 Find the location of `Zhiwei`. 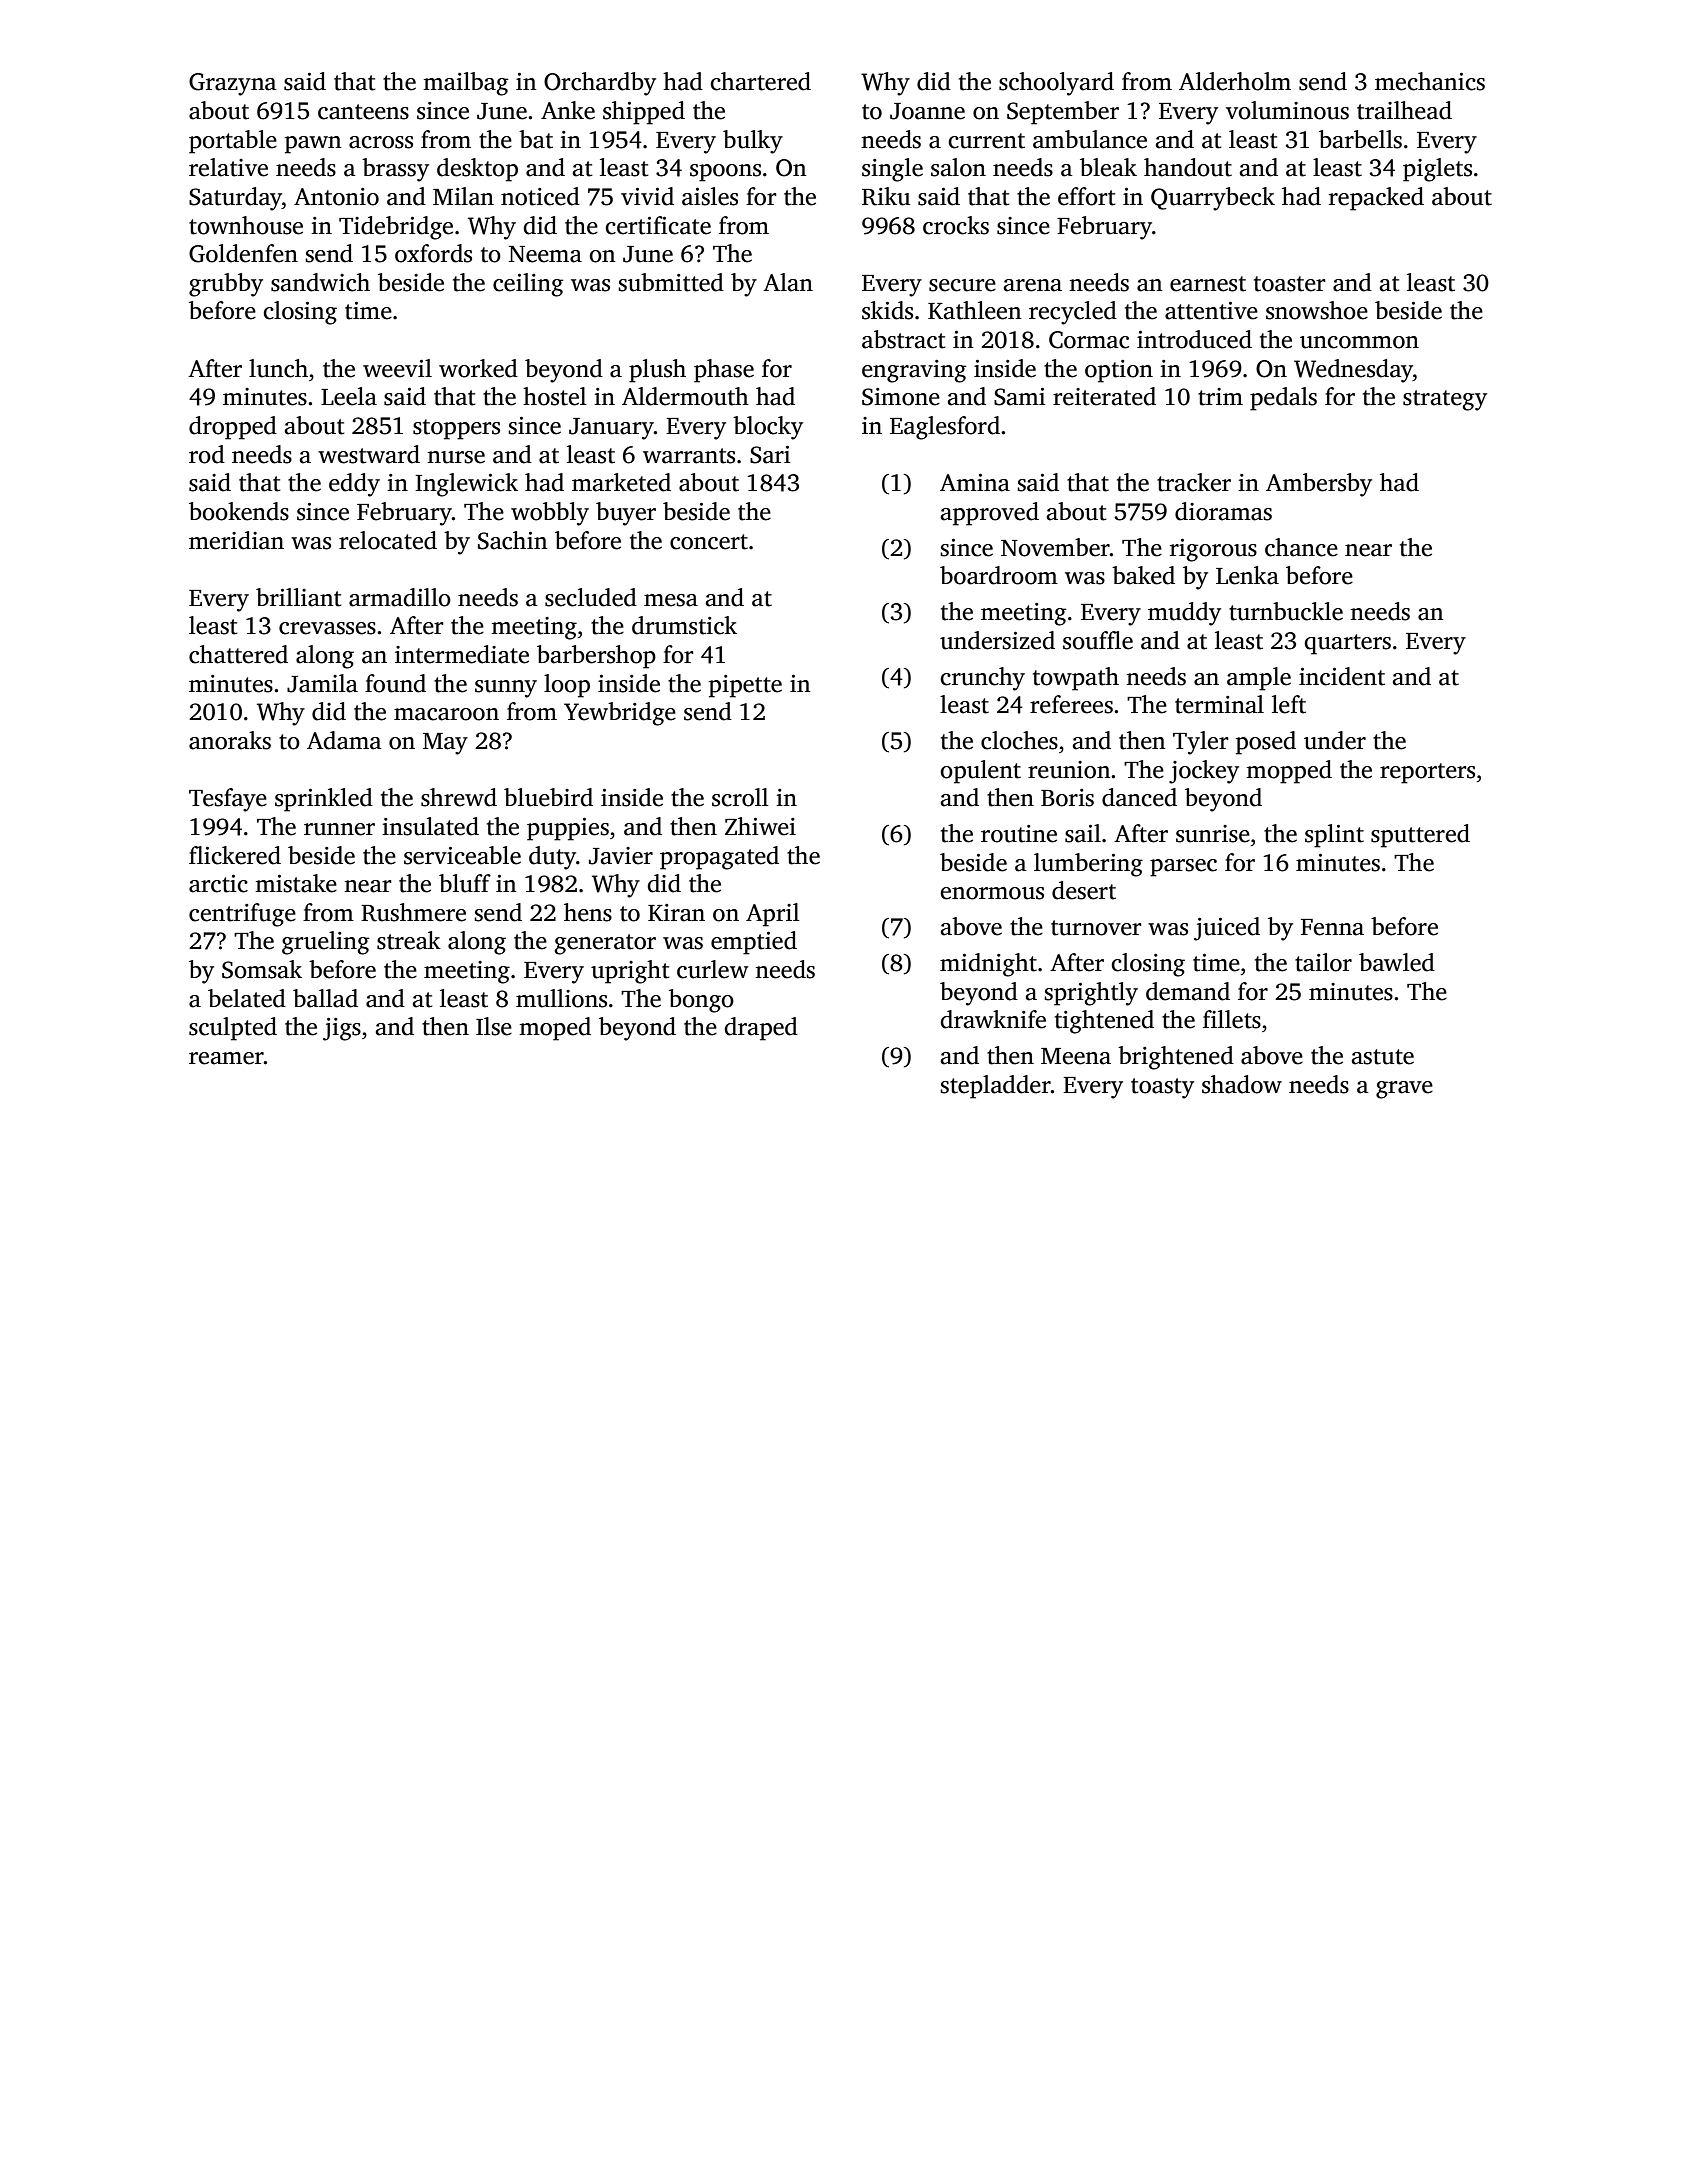

Zhiwei is located at coordinates (760, 826).
